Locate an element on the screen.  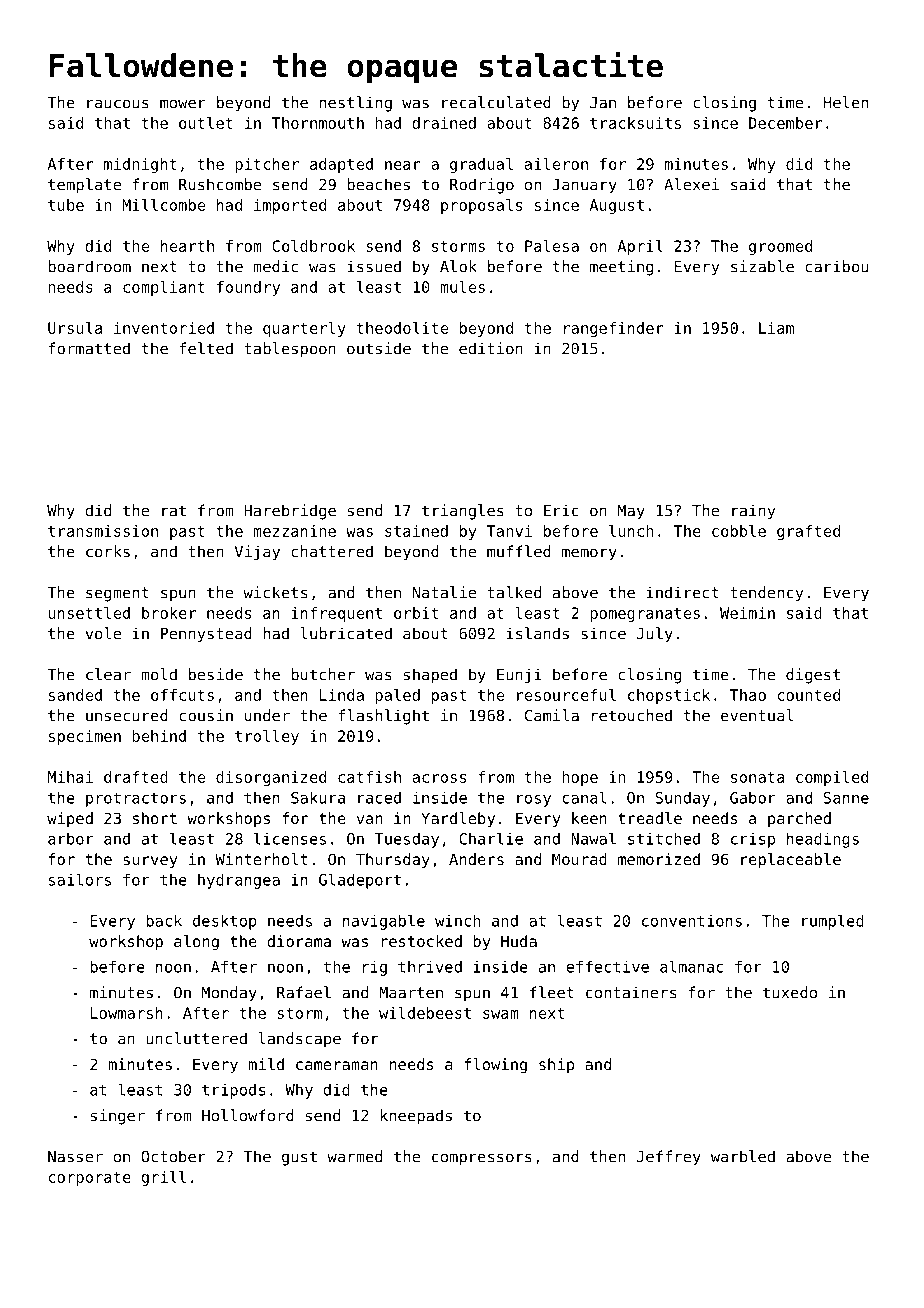
corks is located at coordinates (108, 551).
